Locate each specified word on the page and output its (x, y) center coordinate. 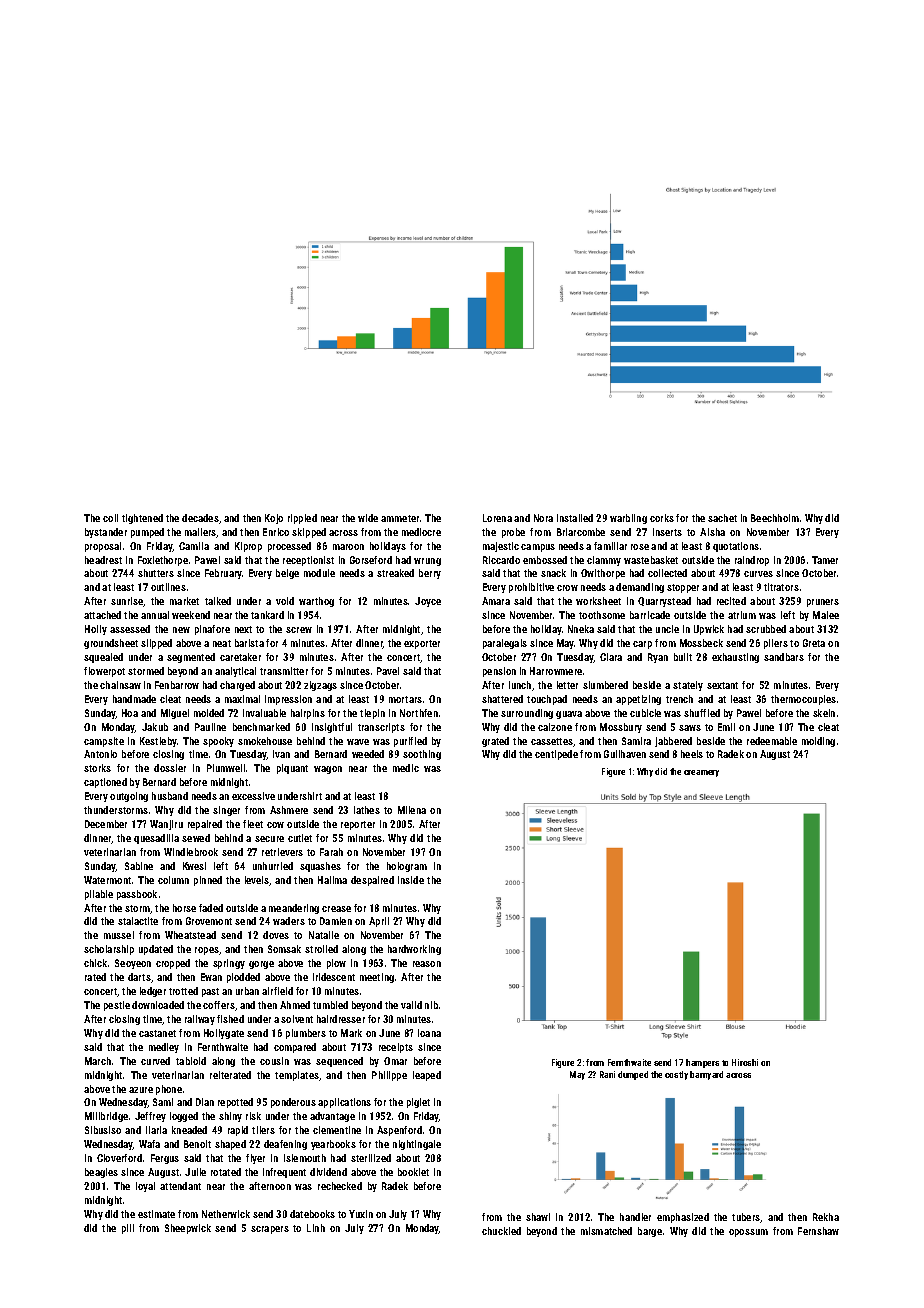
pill (128, 1229)
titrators (781, 587)
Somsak (284, 949)
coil (110, 518)
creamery (701, 773)
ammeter (400, 518)
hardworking (414, 950)
